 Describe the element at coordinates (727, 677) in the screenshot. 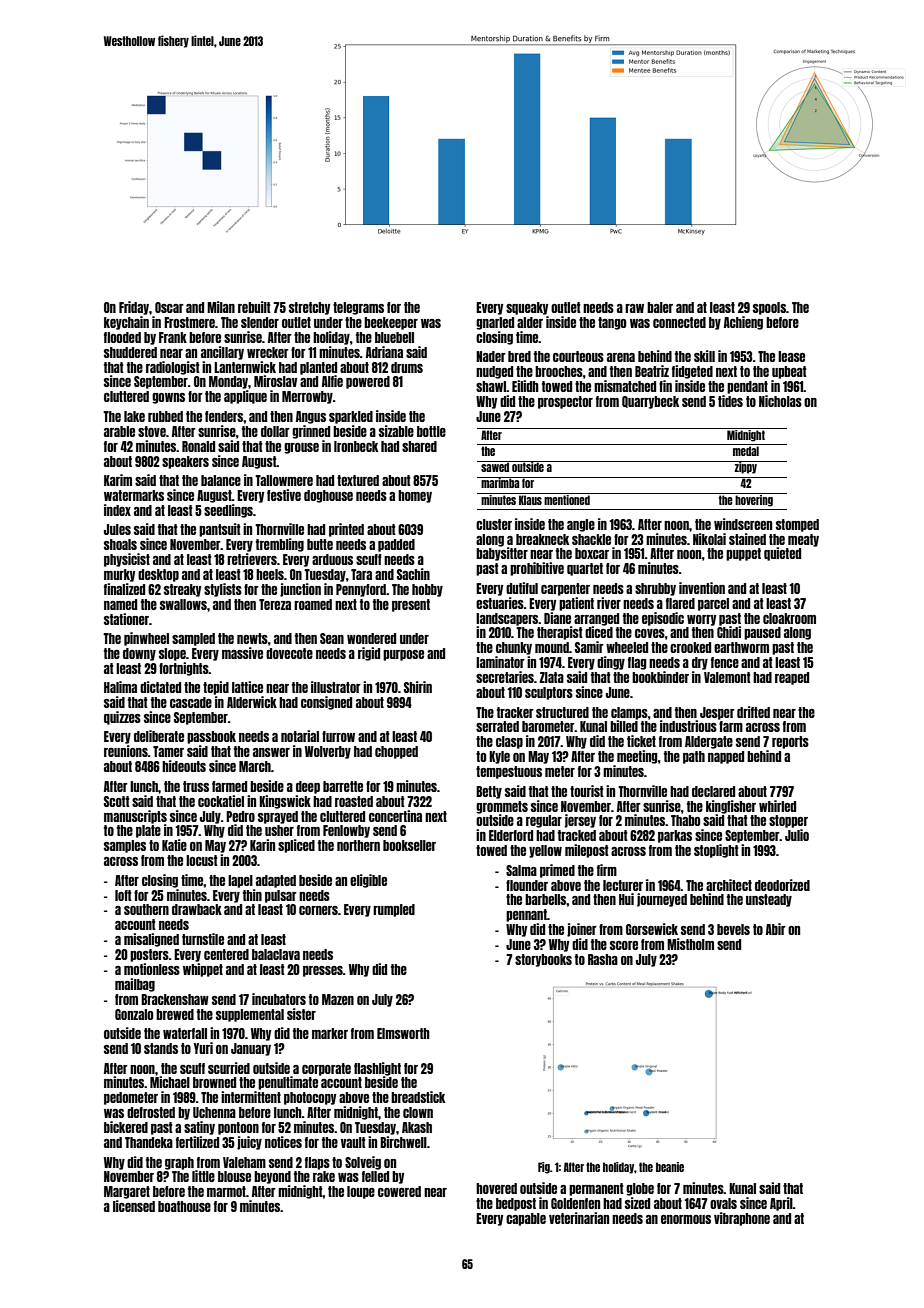

I see `Valemont` at that location.
